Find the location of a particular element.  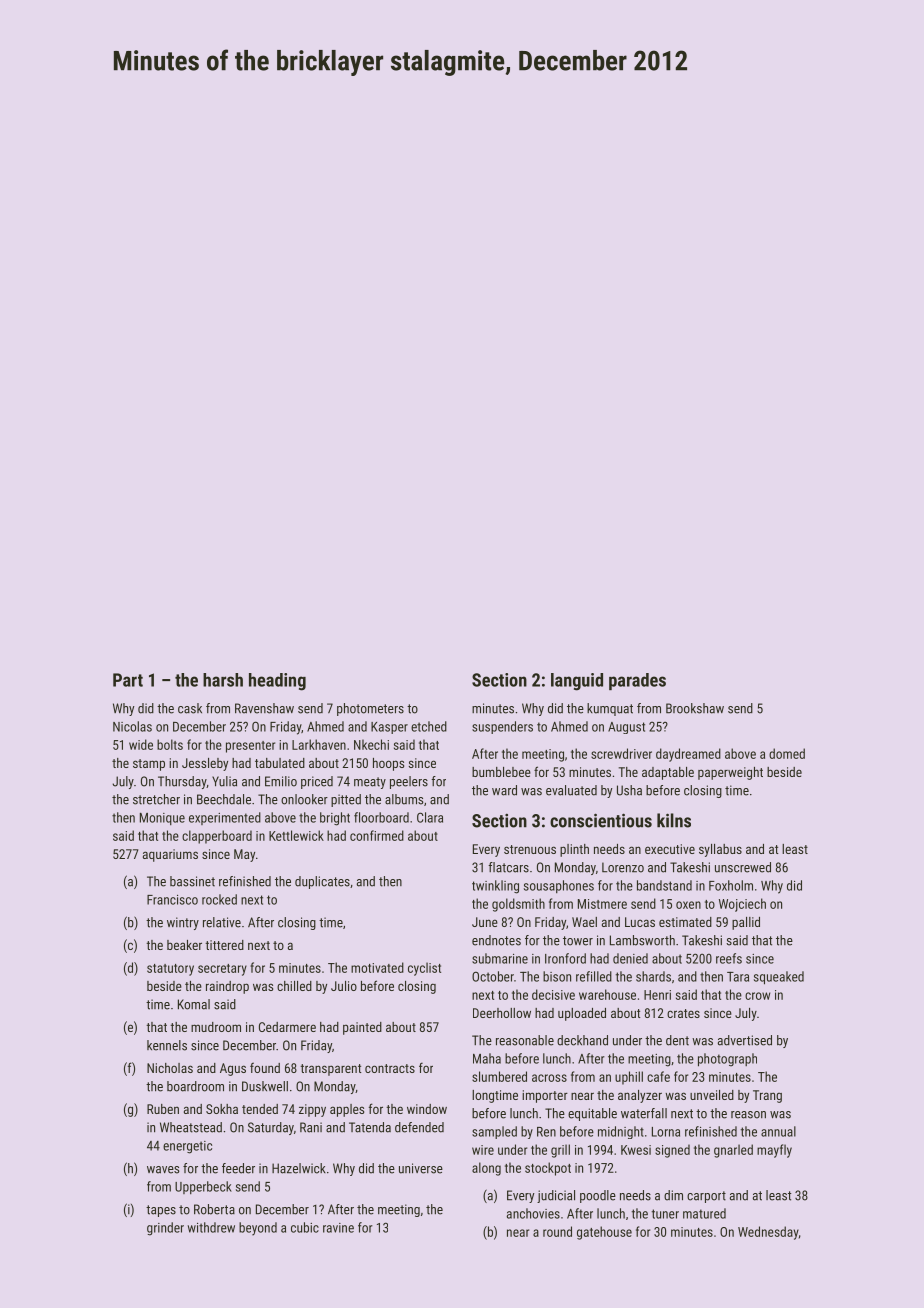

Larkhaven is located at coordinates (319, 744).
